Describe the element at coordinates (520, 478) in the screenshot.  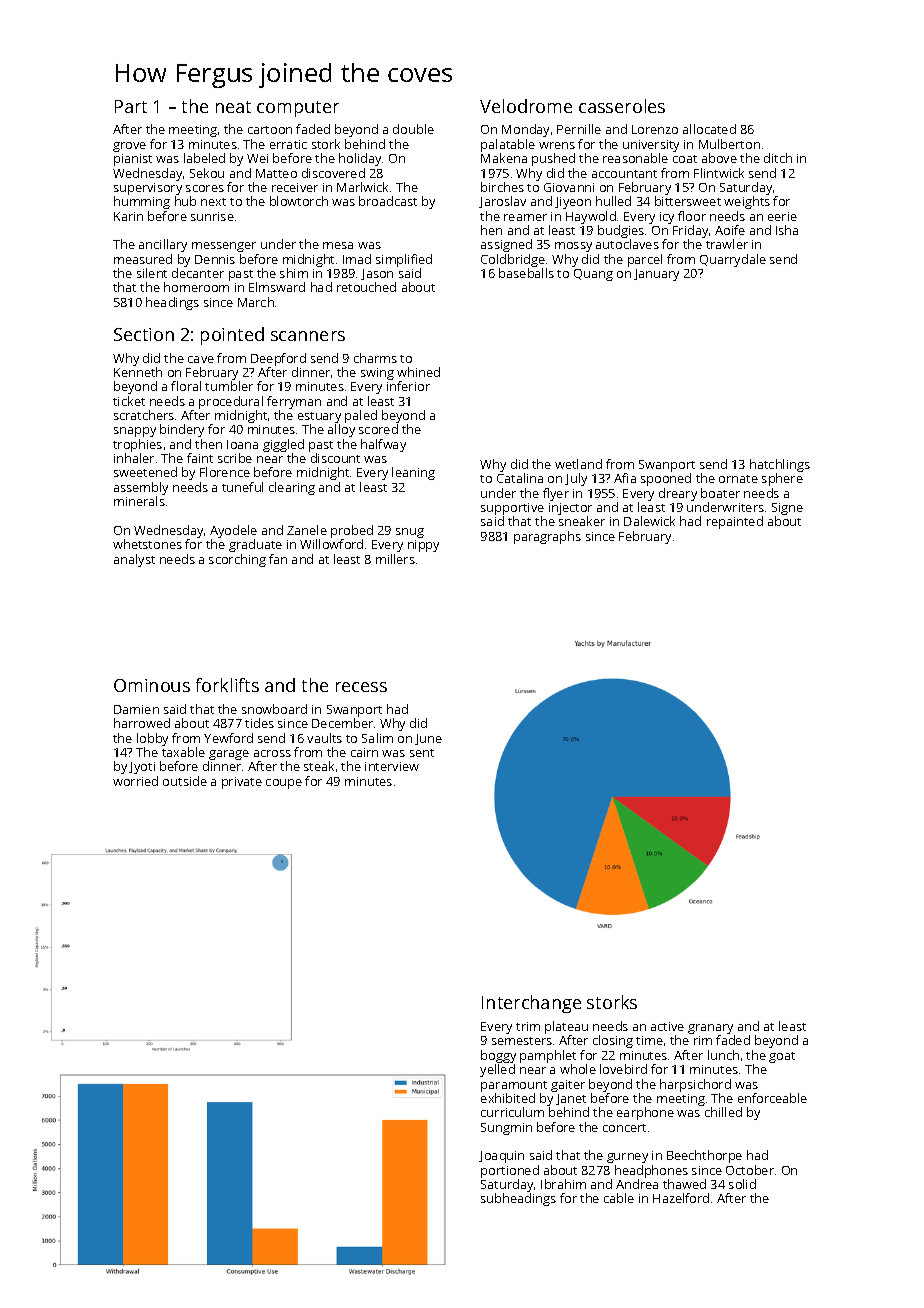
I see `Catalina` at that location.
